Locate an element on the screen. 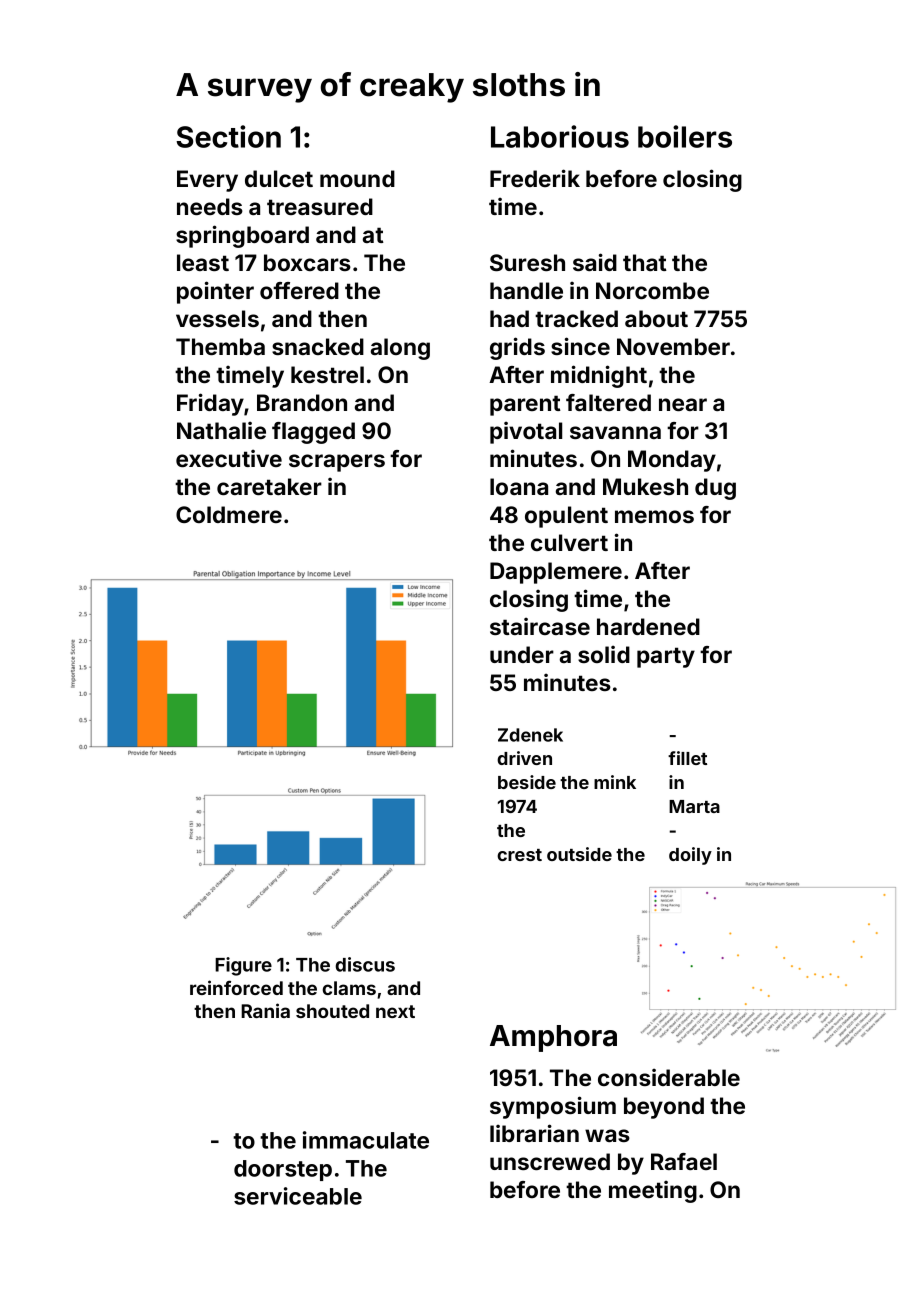  staircase is located at coordinates (540, 626).
